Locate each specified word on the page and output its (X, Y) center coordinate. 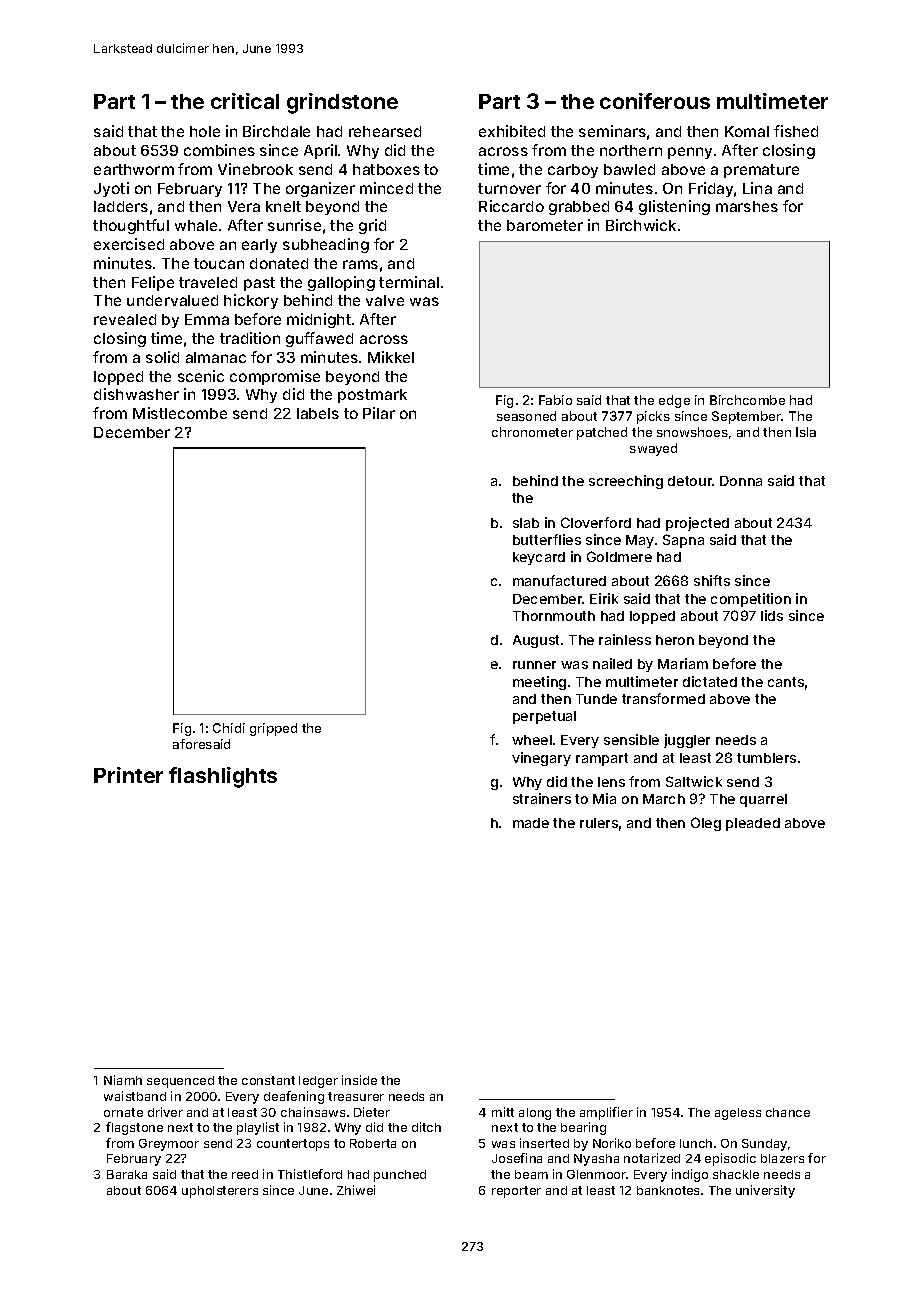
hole (205, 131)
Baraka (127, 1174)
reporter (516, 1192)
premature (761, 171)
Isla (806, 432)
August (536, 641)
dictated (710, 681)
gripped (273, 729)
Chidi (229, 728)
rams (360, 264)
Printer (128, 775)
